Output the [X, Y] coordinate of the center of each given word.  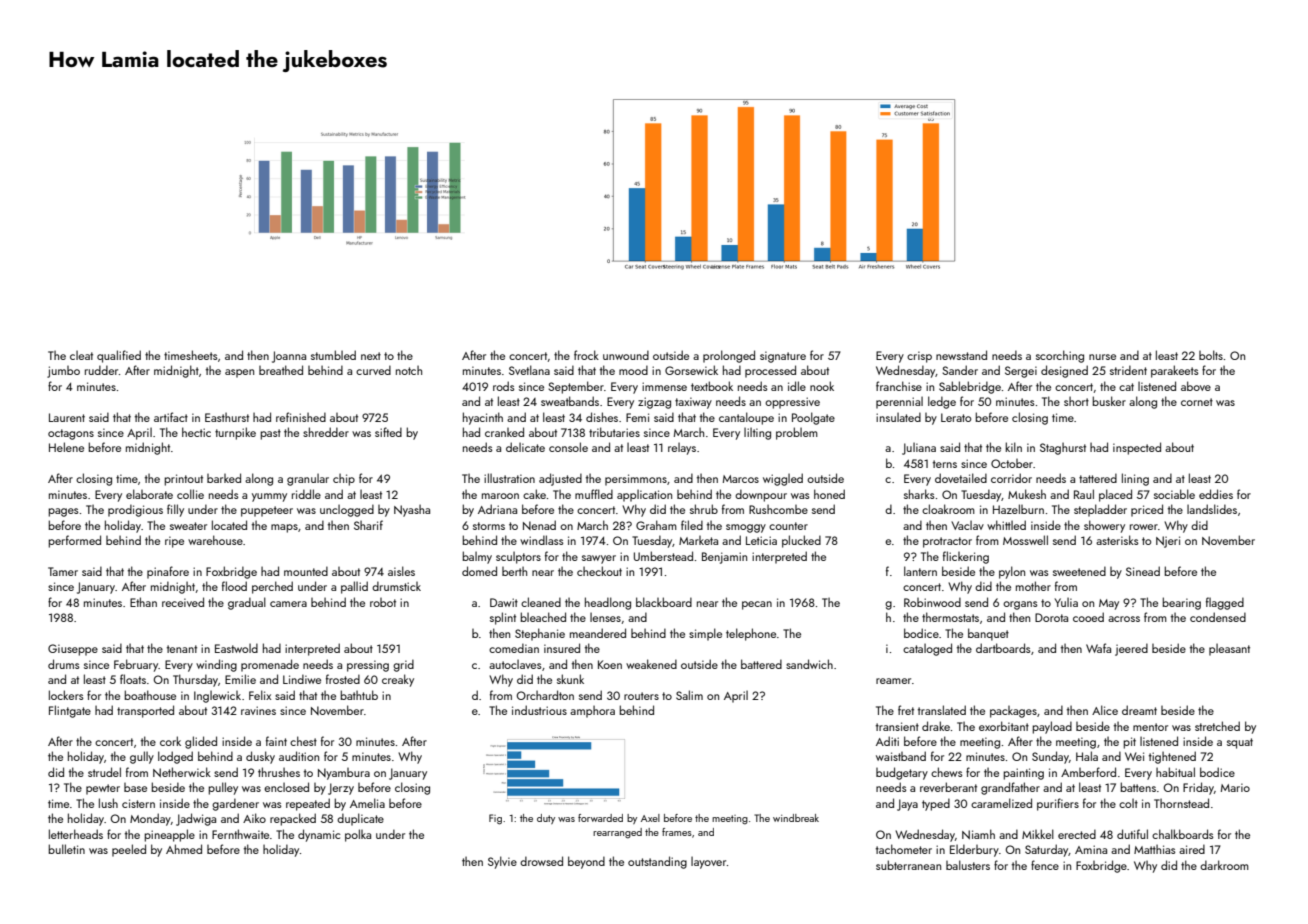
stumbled [333, 355]
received [183, 602]
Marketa [698, 540]
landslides [1212, 509]
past [270, 434]
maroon [500, 496]
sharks [919, 494]
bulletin [66, 849]
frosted [343, 679]
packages [1013, 712]
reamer [893, 681]
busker [1109, 401]
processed [770, 371]
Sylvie [502, 862]
